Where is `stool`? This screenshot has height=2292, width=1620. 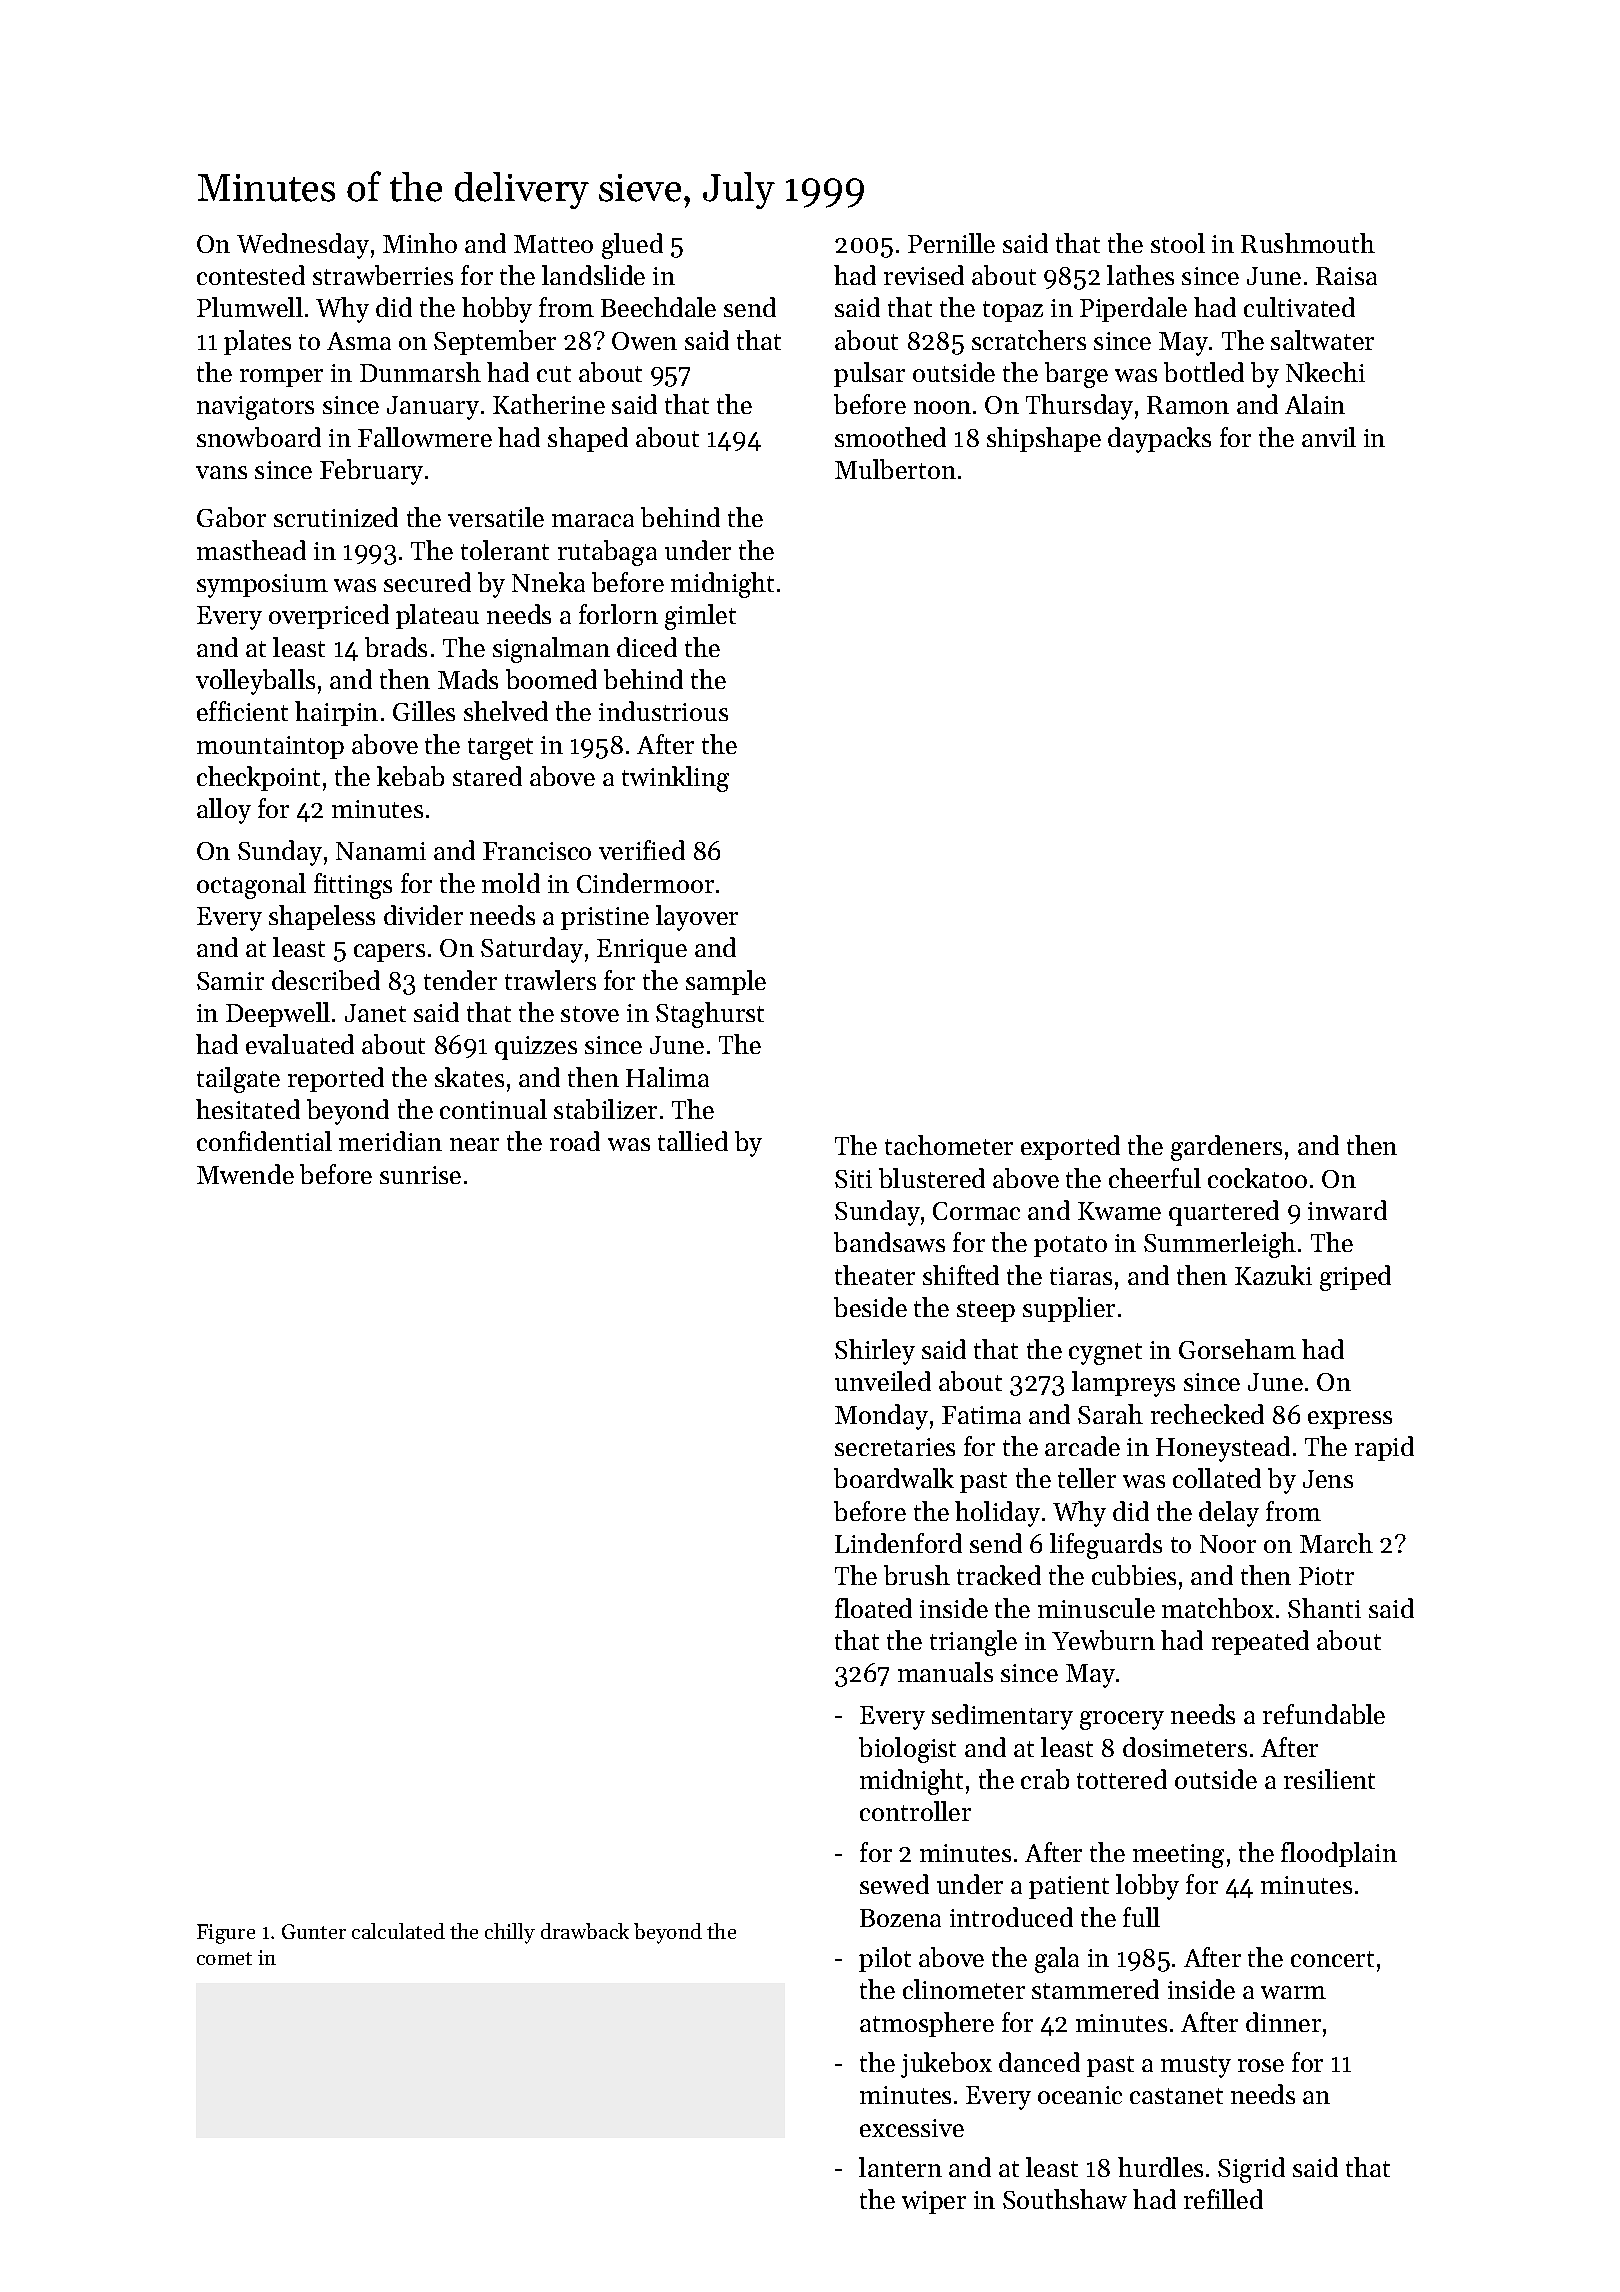 stool is located at coordinates (1178, 243).
